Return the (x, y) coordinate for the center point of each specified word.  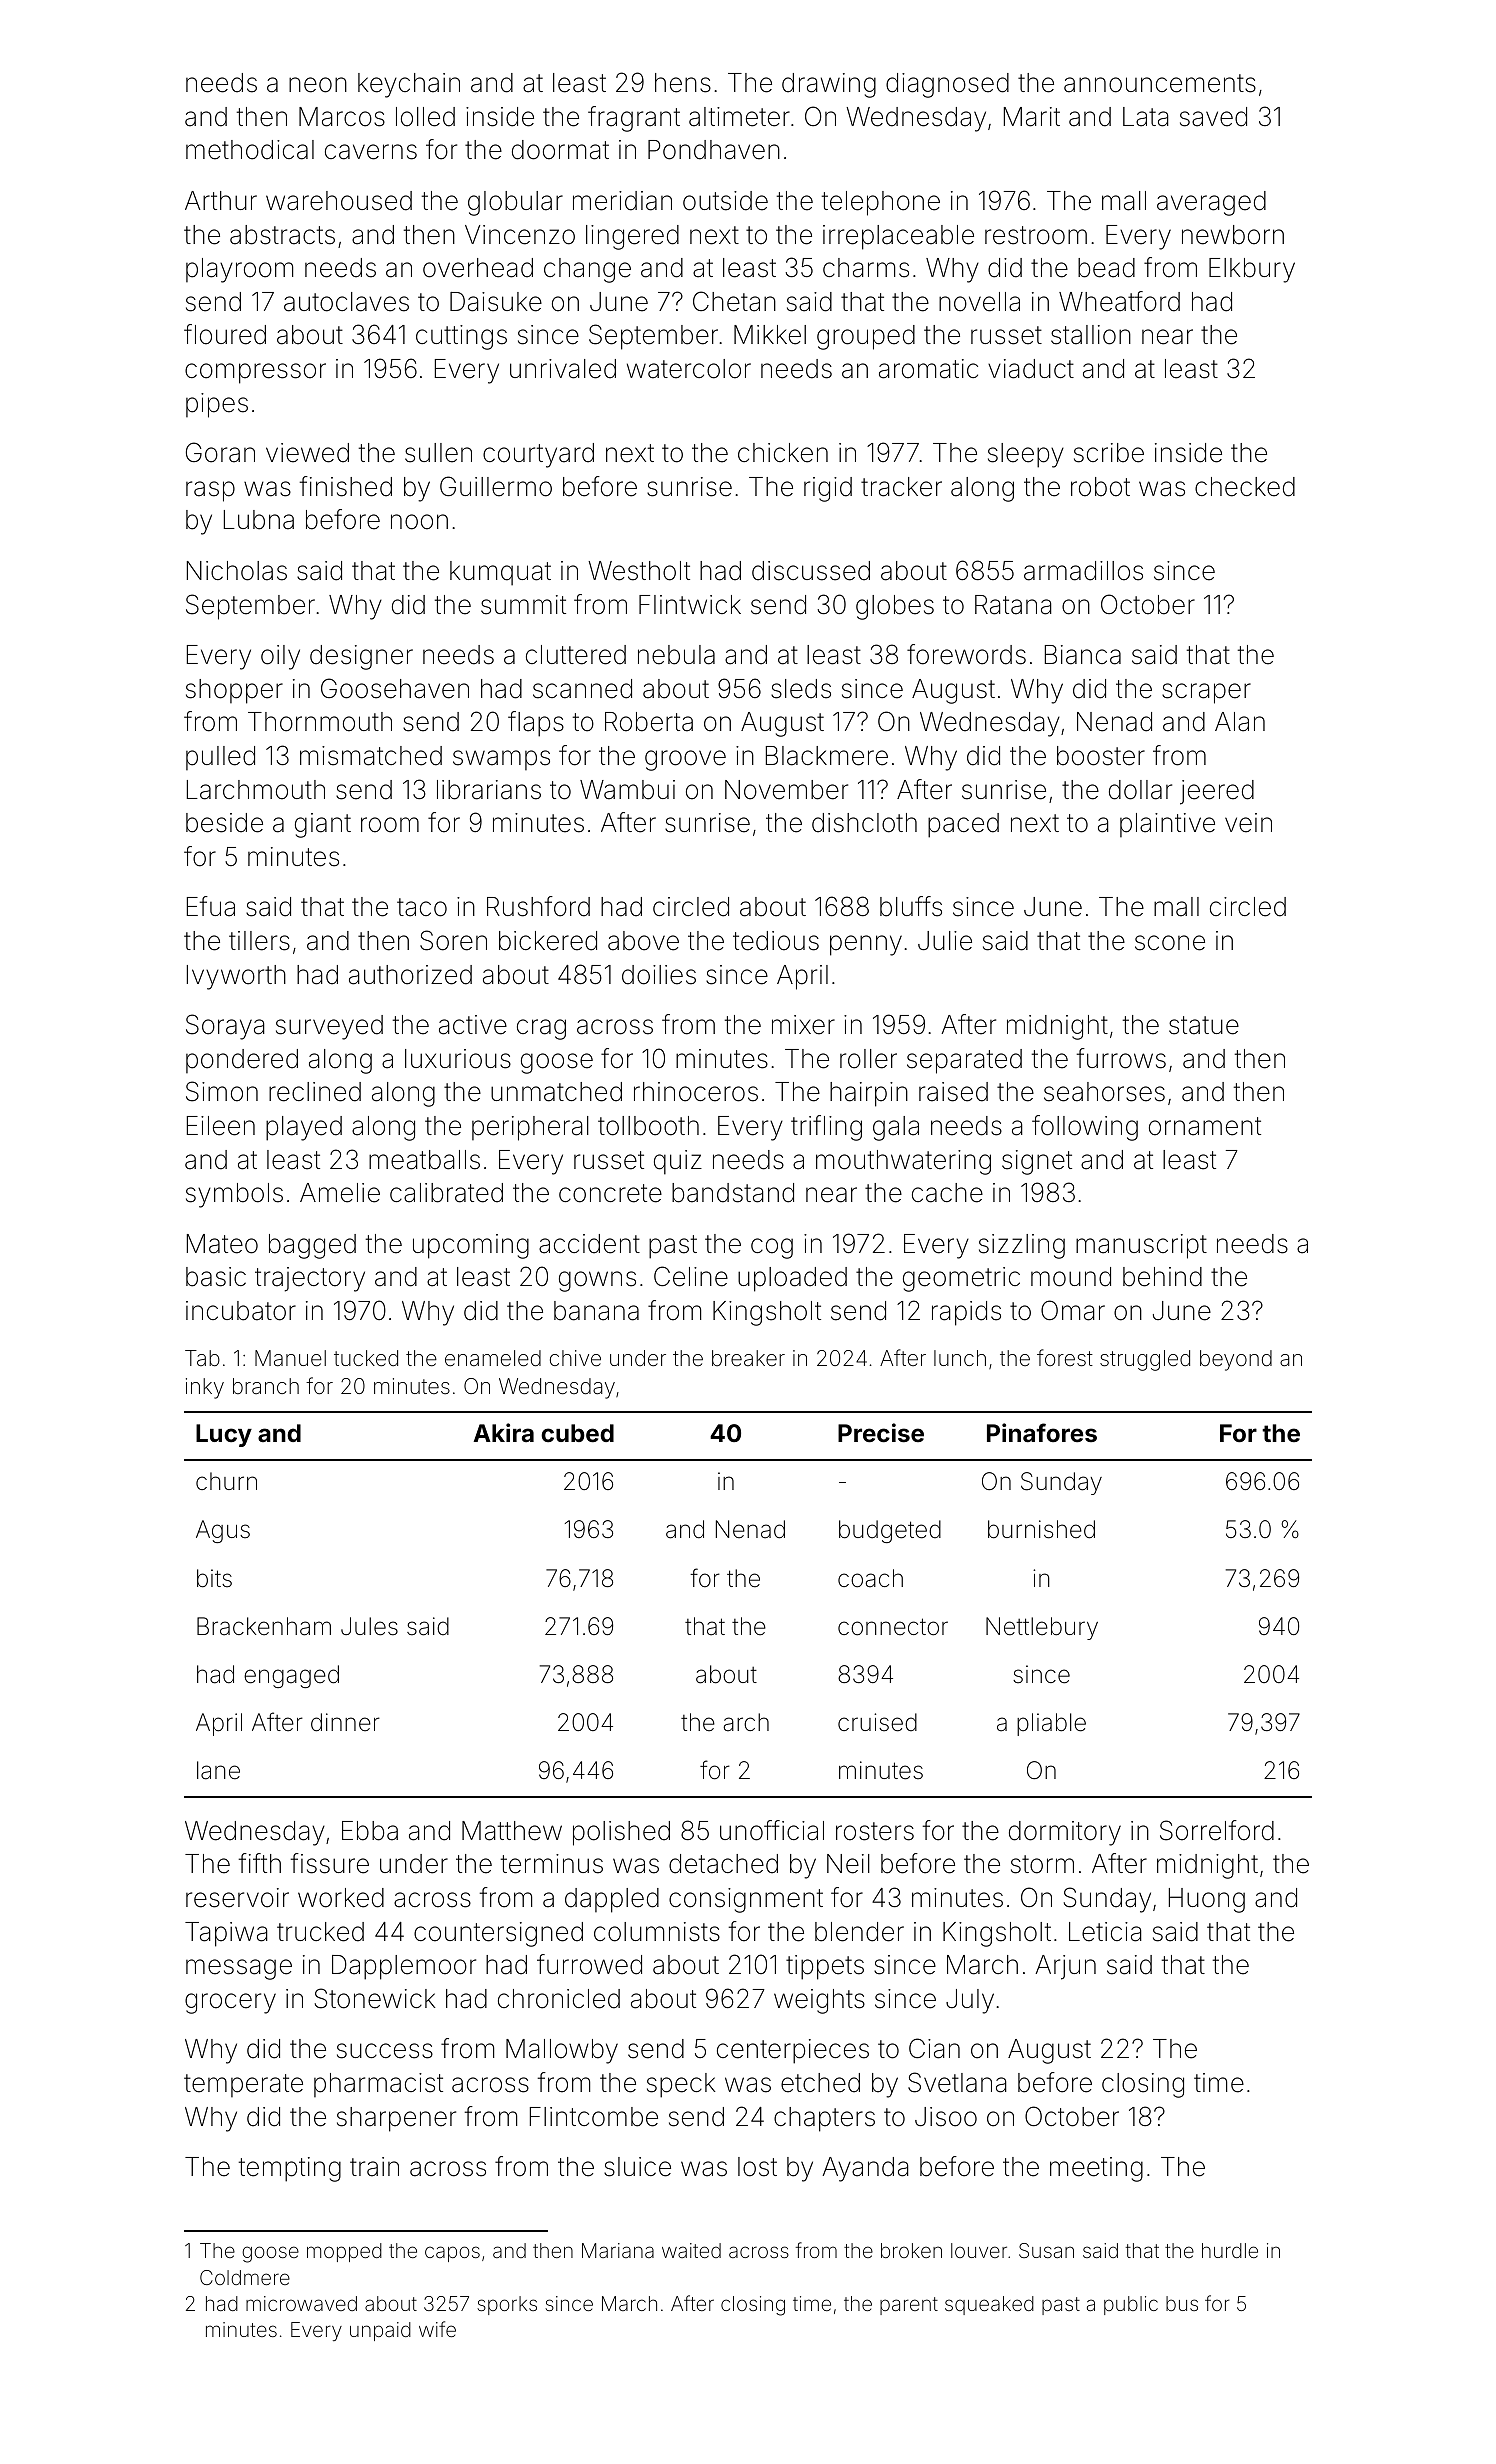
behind (1162, 1277)
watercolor (689, 369)
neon (318, 85)
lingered (632, 237)
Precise (881, 1433)
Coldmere (245, 2277)
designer (361, 657)
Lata (1146, 117)
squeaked (989, 2305)
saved (1213, 117)
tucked (366, 1358)
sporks (507, 2305)
